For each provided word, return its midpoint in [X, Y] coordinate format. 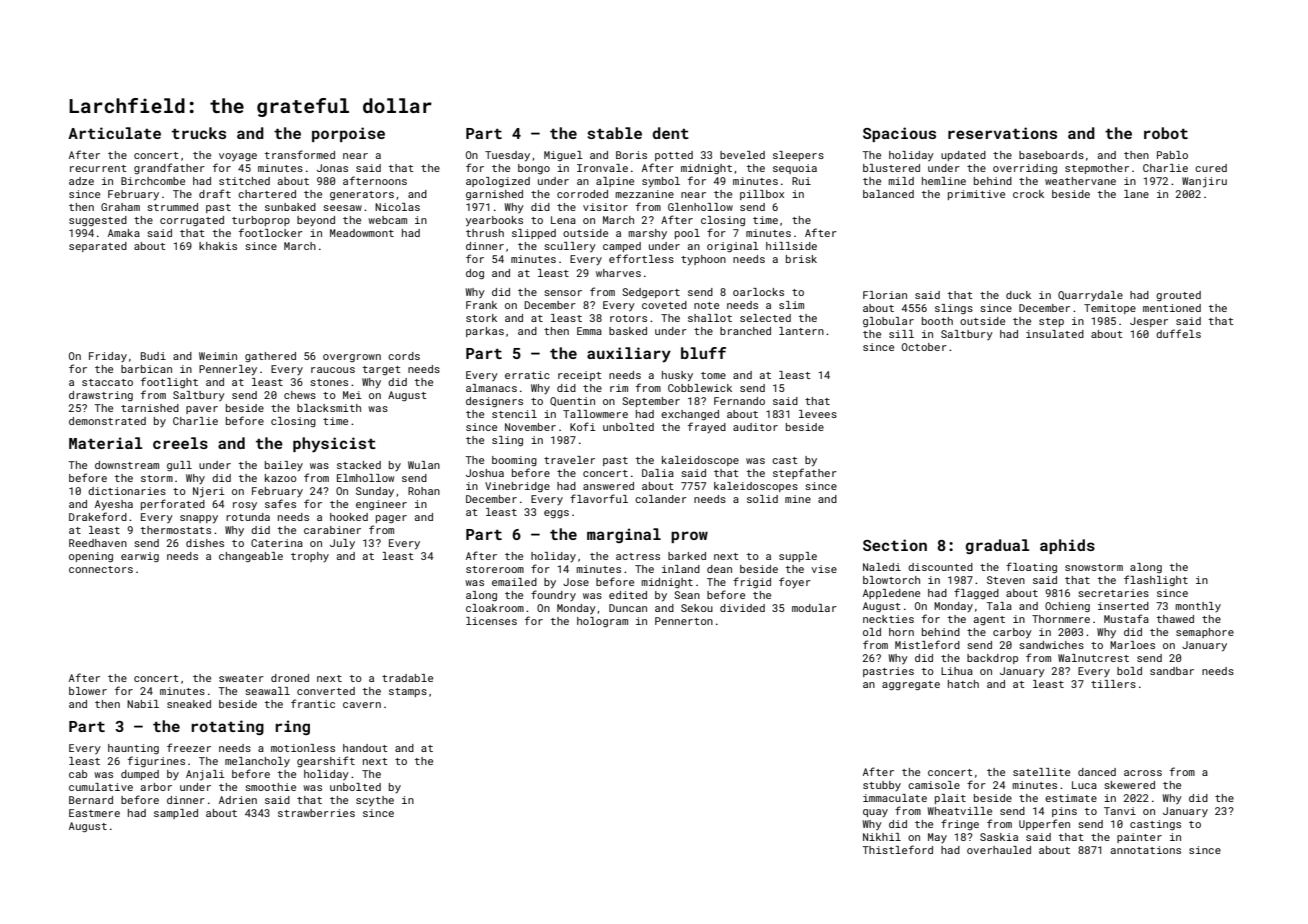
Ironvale [602, 168]
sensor [563, 293]
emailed [514, 582]
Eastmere [94, 813]
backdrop [992, 659]
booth [937, 321]
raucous [333, 370]
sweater [241, 678]
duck [1018, 295]
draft [215, 193]
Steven [1006, 580]
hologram [602, 622]
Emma [589, 331]
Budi [153, 356]
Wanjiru [1204, 182]
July [342, 544]
